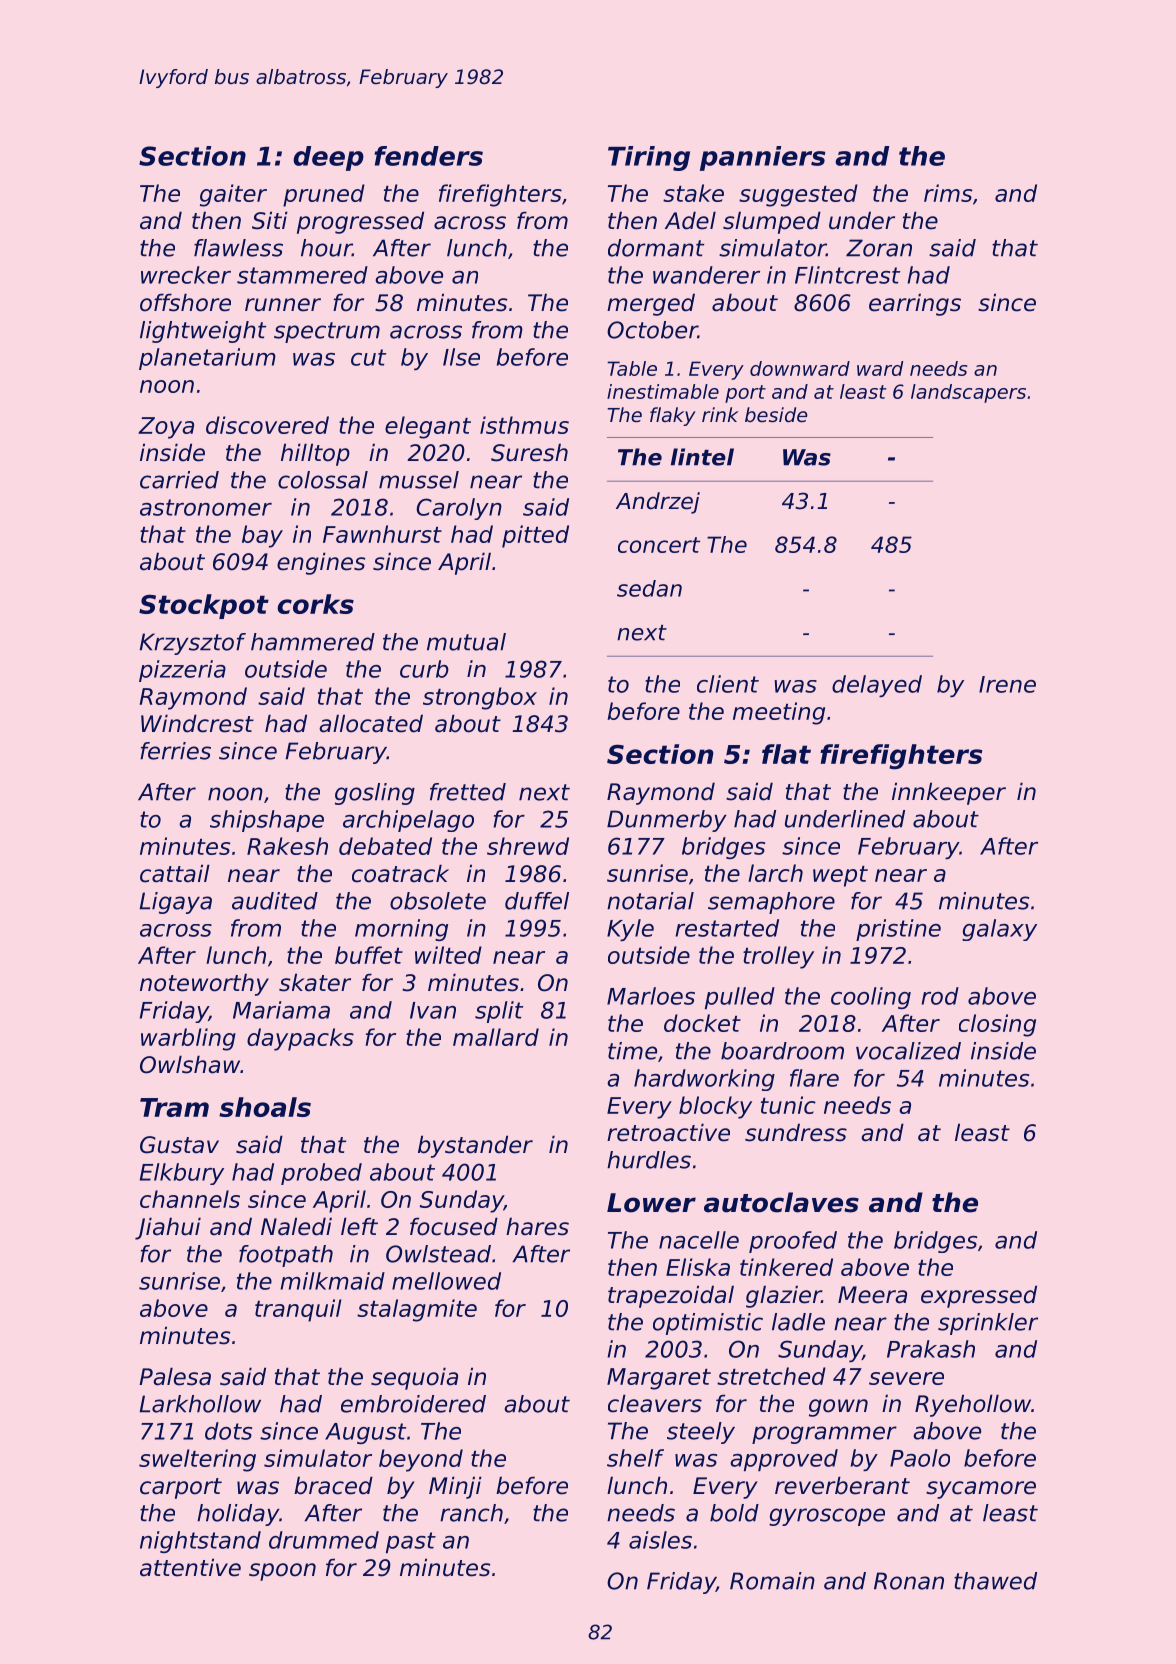 This screenshot has height=1664, width=1176. I want to click on panniers, so click(763, 158).
